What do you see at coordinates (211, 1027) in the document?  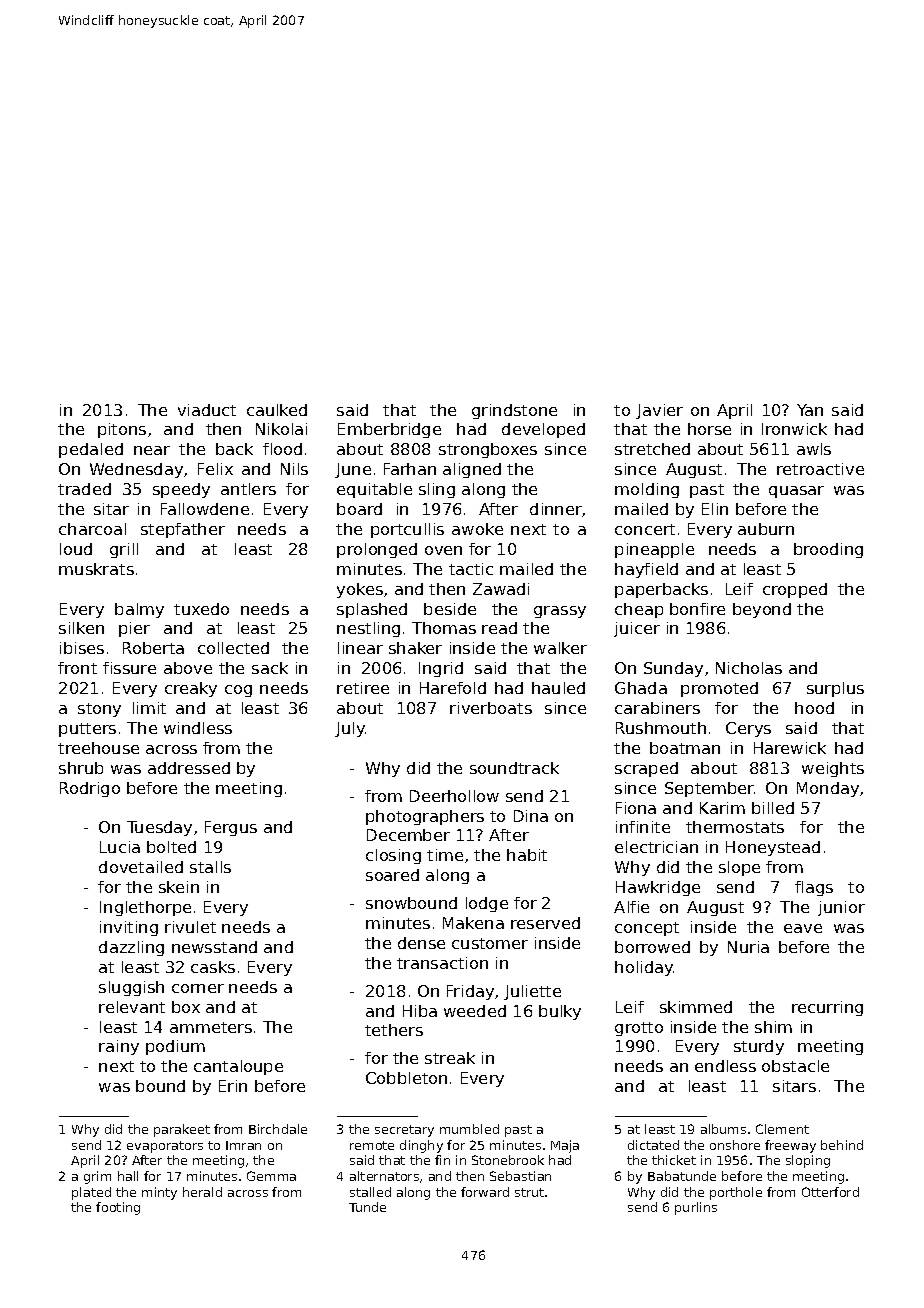 I see `ammeters` at bounding box center [211, 1027].
